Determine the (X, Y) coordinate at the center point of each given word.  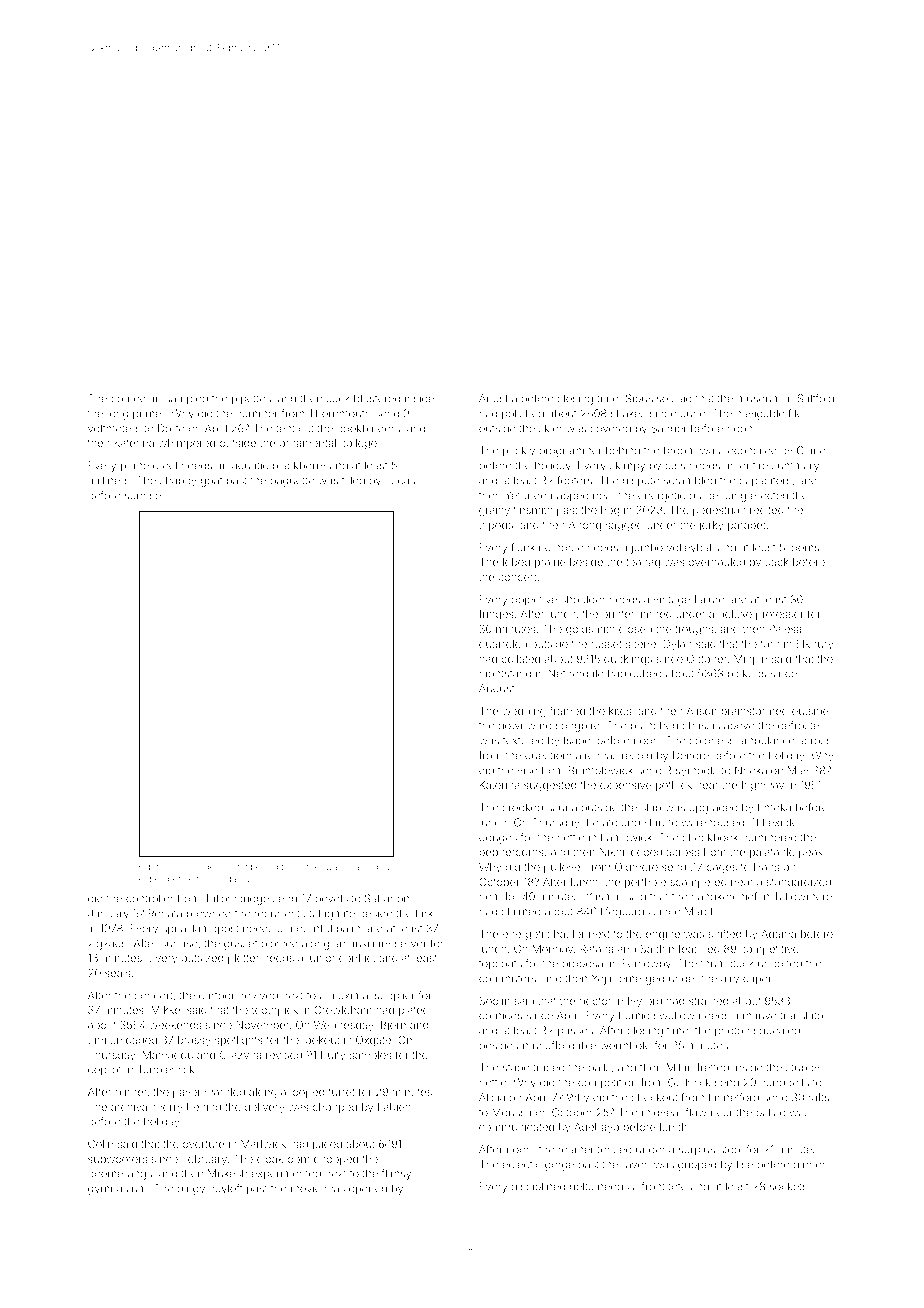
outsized (202, 958)
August (496, 689)
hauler (569, 934)
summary (795, 467)
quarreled (503, 645)
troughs (694, 630)
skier (550, 428)
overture (203, 1144)
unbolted (780, 963)
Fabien (394, 1107)
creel (165, 465)
